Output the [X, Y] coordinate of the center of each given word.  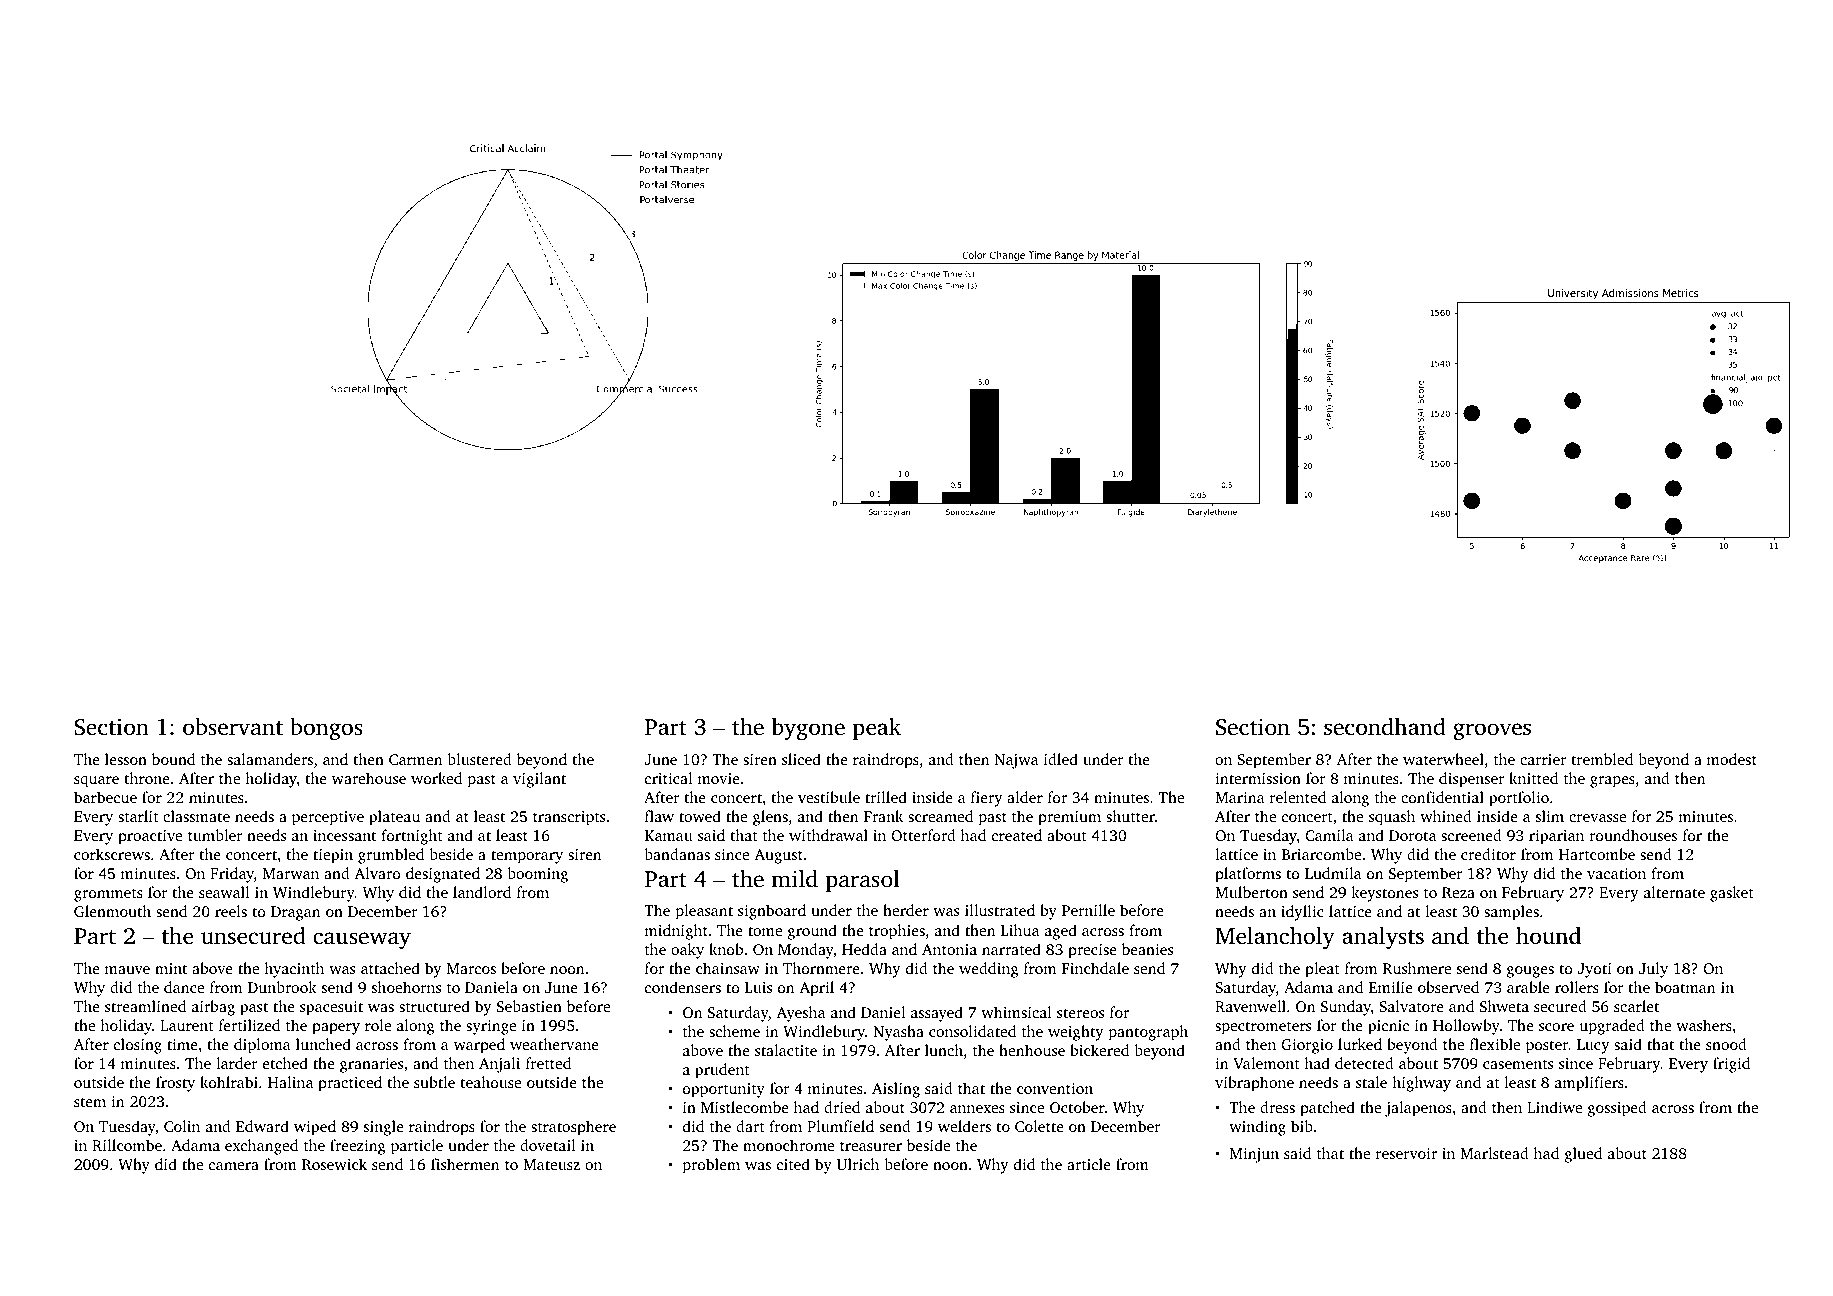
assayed [937, 1014]
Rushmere [1417, 968]
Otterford [923, 835]
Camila [1329, 835]
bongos [326, 729]
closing [138, 1046]
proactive [150, 837]
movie [719, 778]
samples [1511, 913]
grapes [1612, 782]
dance [184, 987]
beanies [1147, 949]
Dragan [295, 913]
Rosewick [334, 1164]
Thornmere [821, 968]
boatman [1685, 987]
